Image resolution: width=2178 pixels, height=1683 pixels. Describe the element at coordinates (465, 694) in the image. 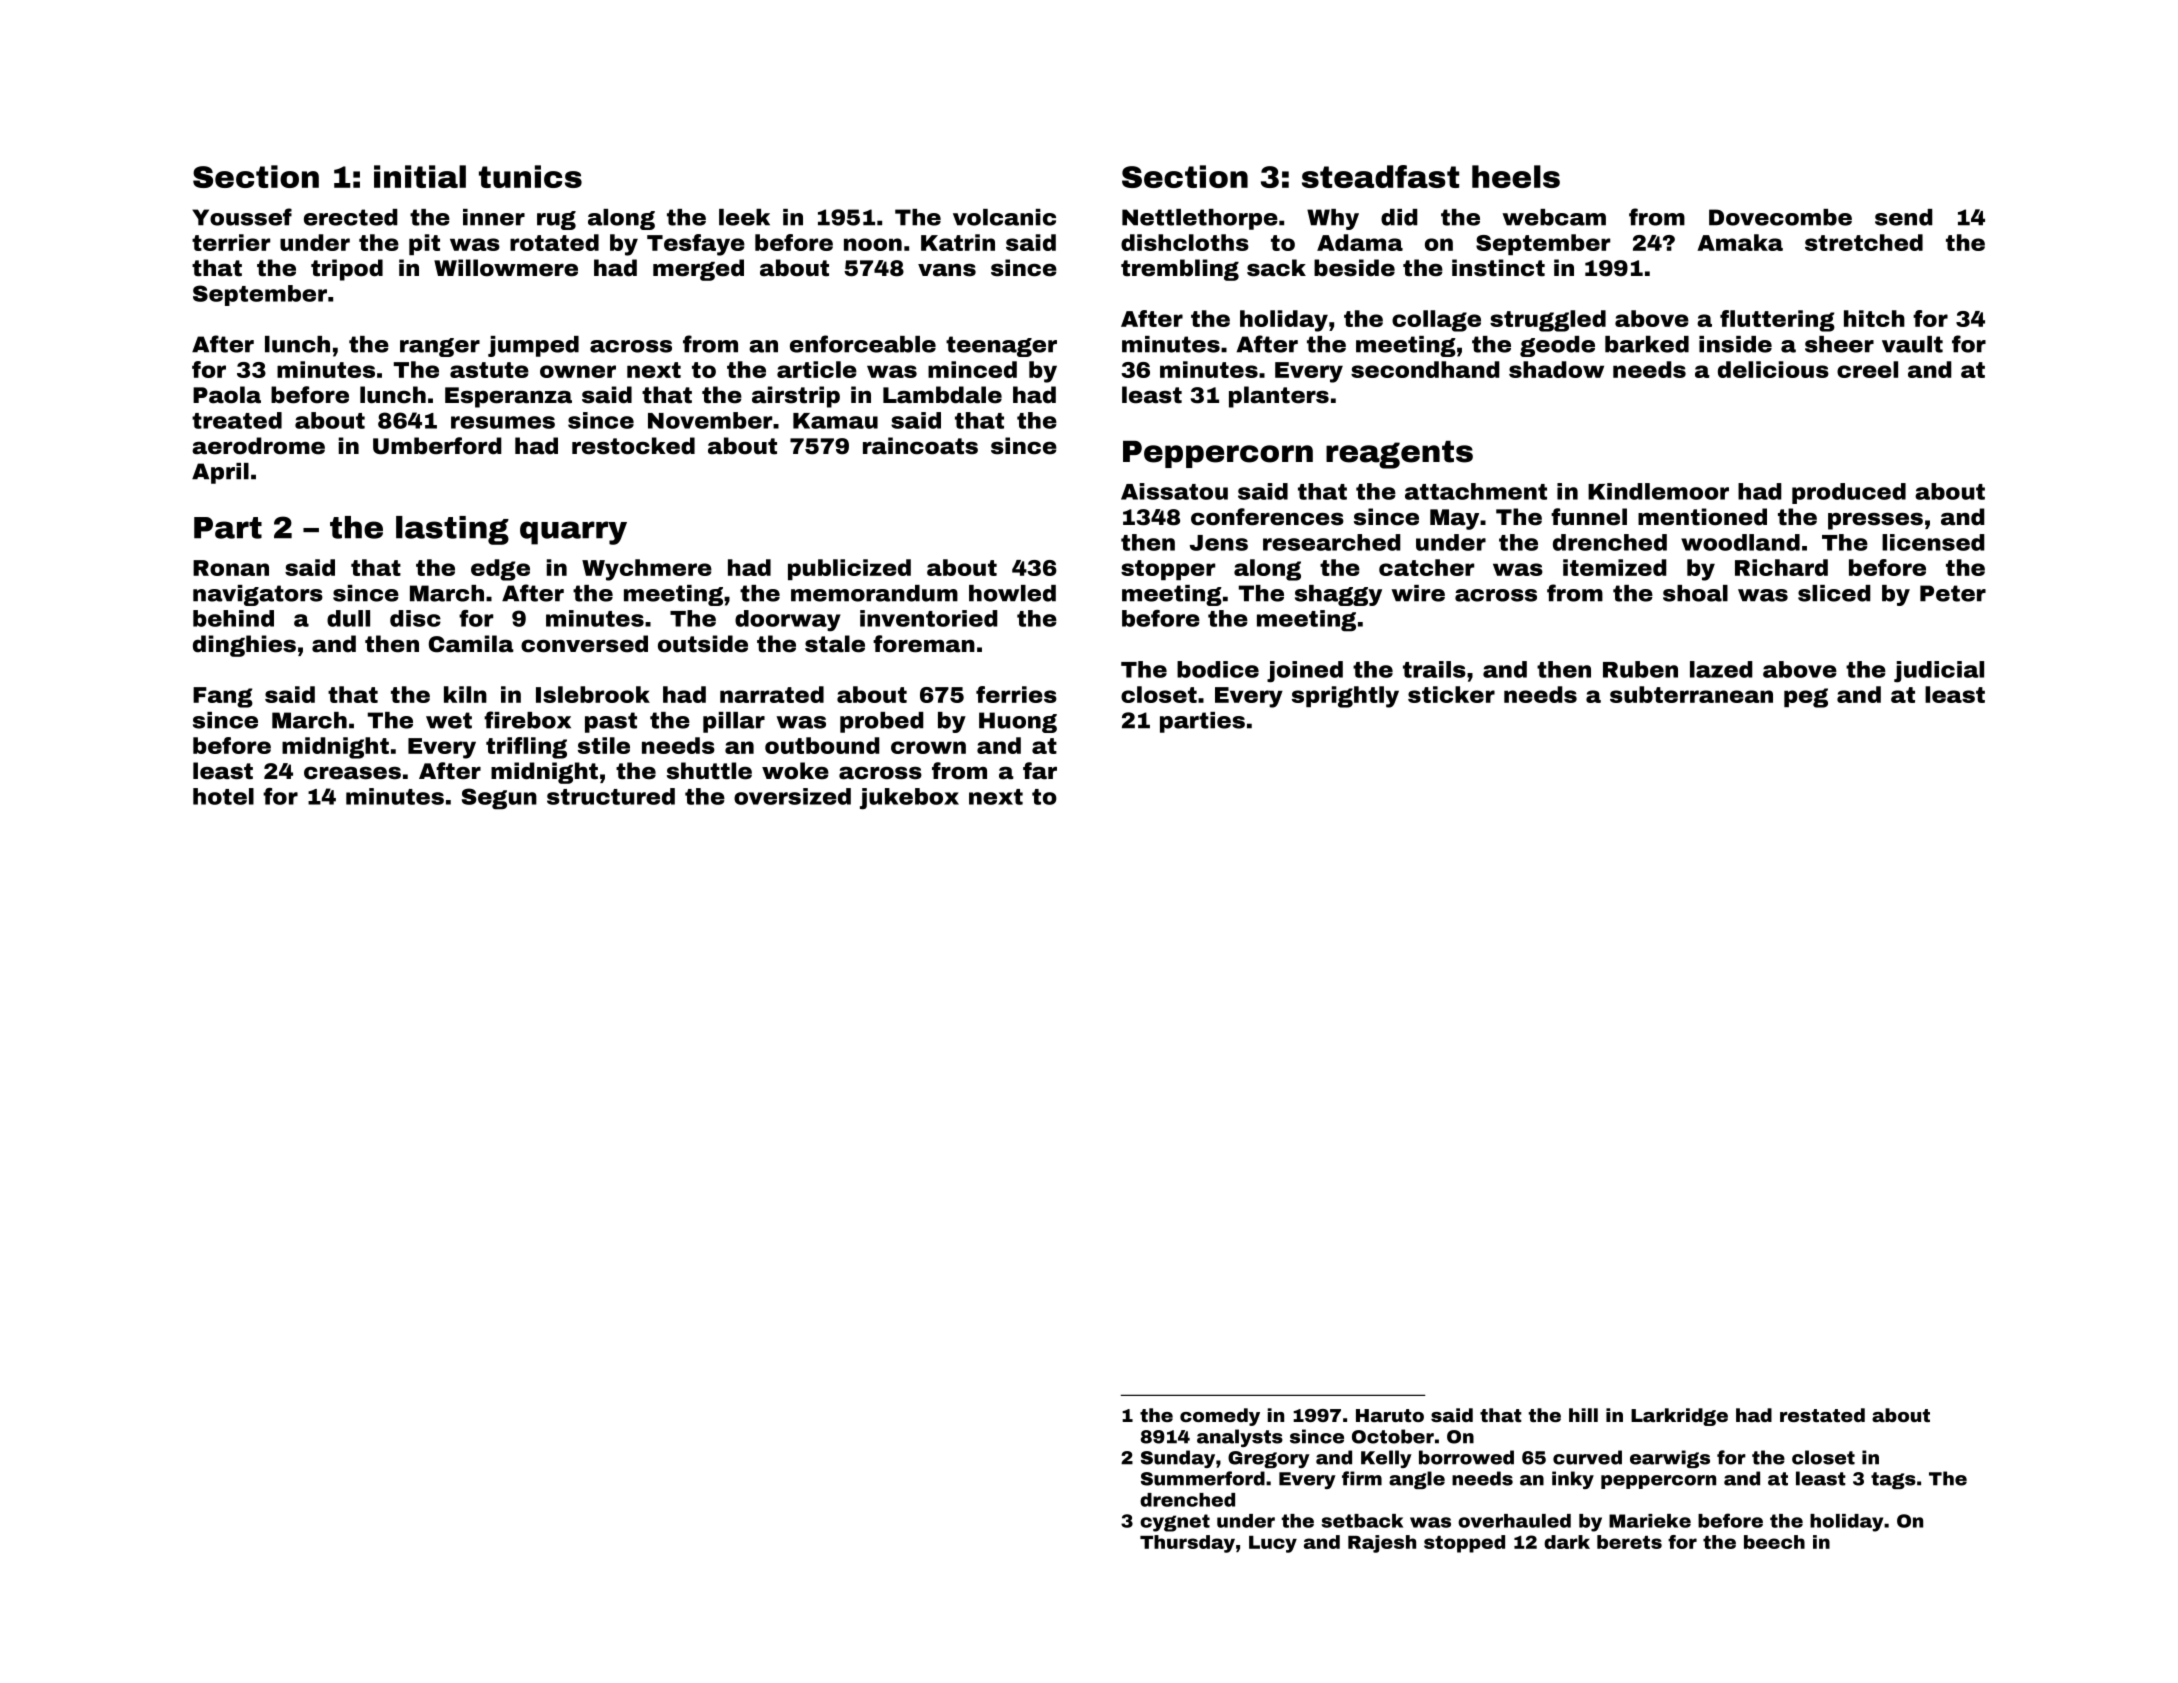

I see `kiln` at that location.
